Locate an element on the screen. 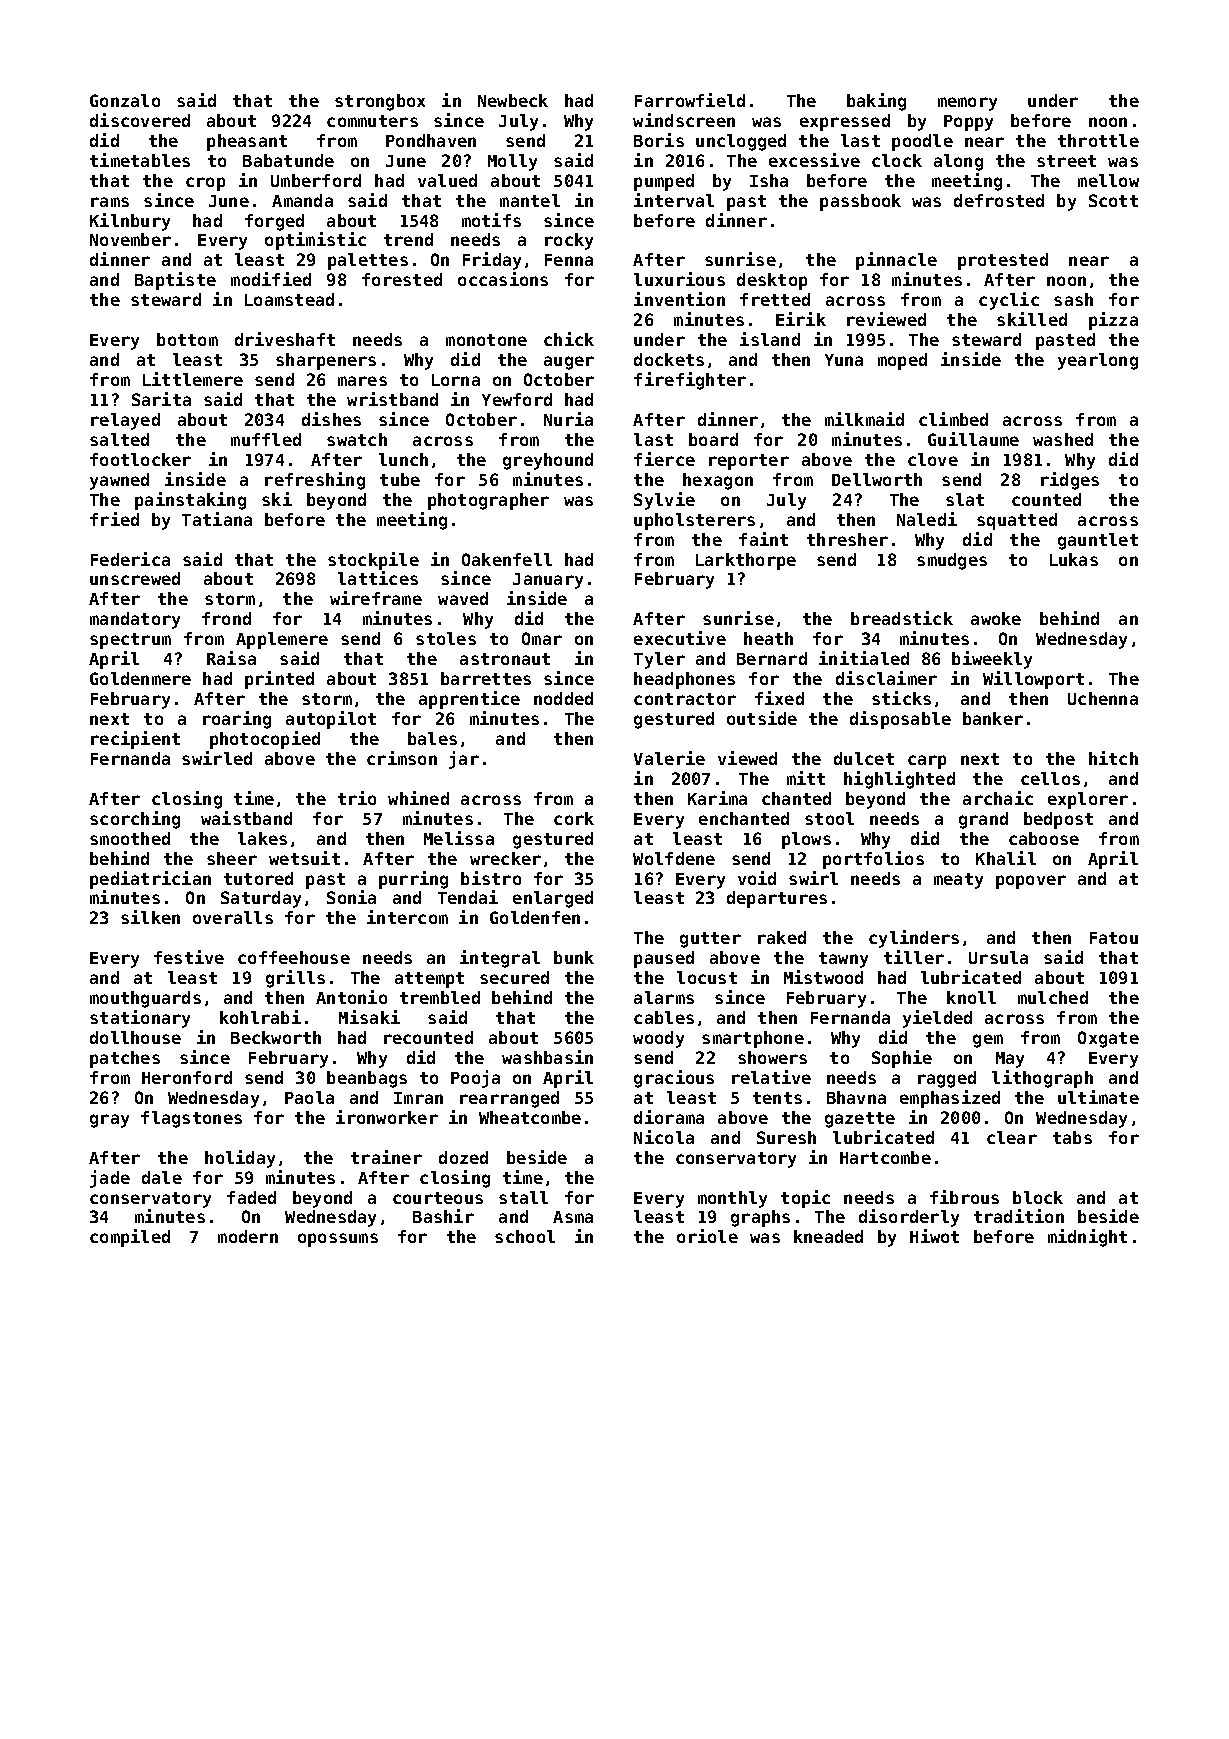  fried is located at coordinates (114, 519).
